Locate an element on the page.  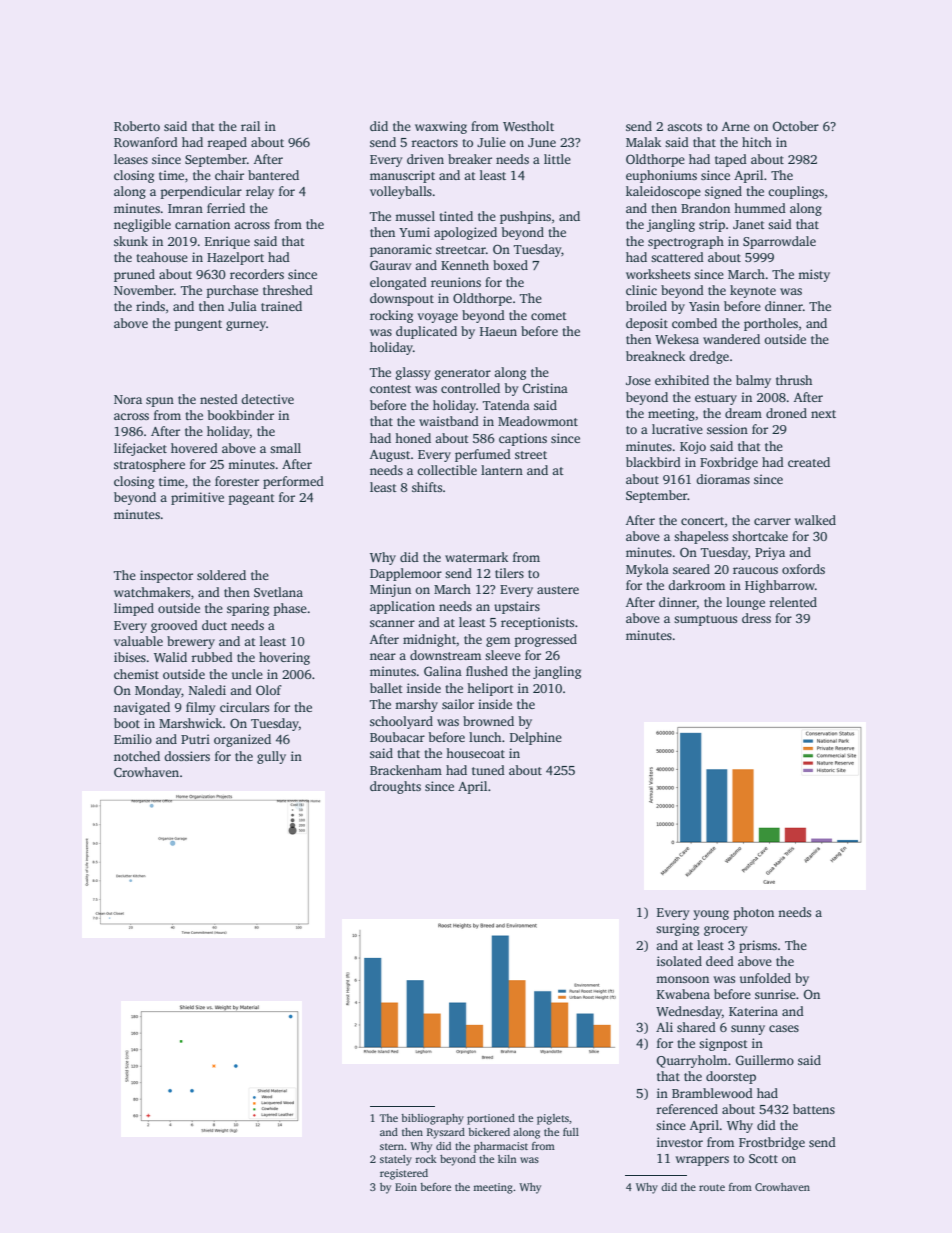
reaped is located at coordinates (227, 143).
